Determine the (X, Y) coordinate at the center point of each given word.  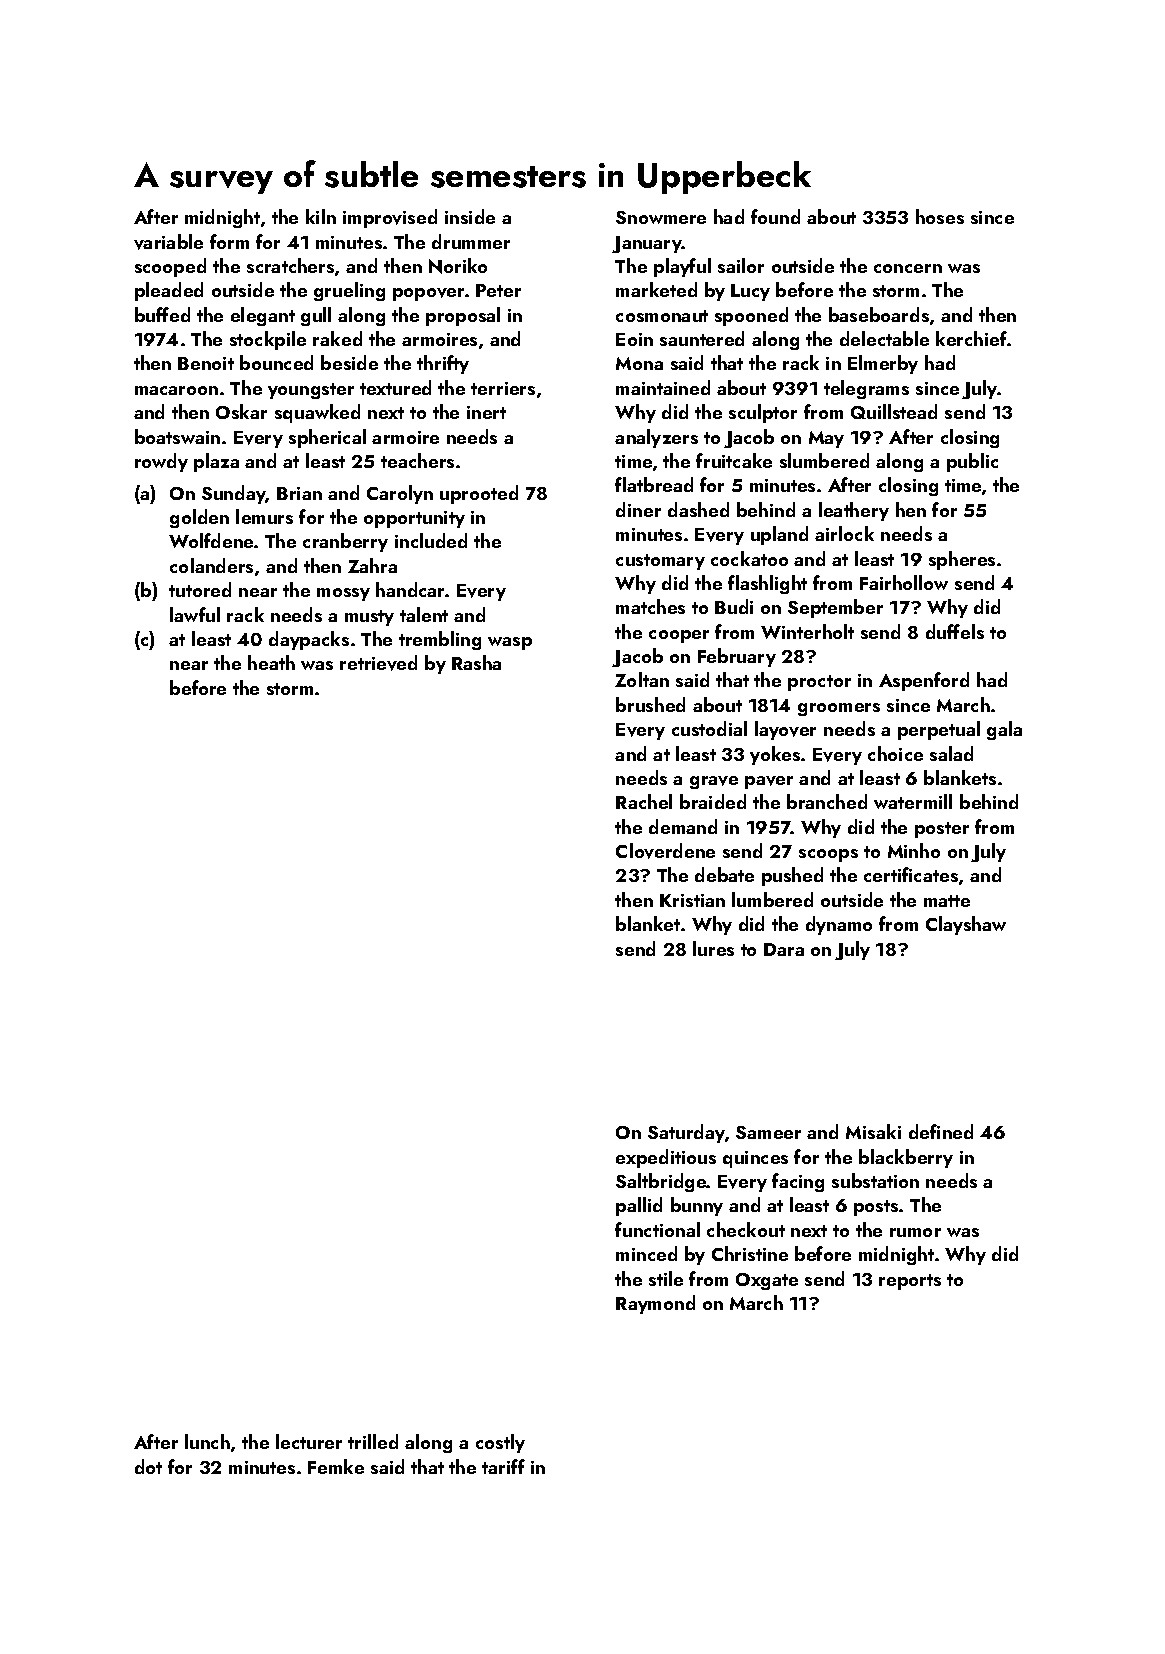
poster (942, 830)
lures (713, 948)
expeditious (666, 1158)
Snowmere (661, 217)
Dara (784, 949)
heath (271, 662)
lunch (207, 1441)
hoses (940, 216)
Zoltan (642, 679)
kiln (321, 216)
